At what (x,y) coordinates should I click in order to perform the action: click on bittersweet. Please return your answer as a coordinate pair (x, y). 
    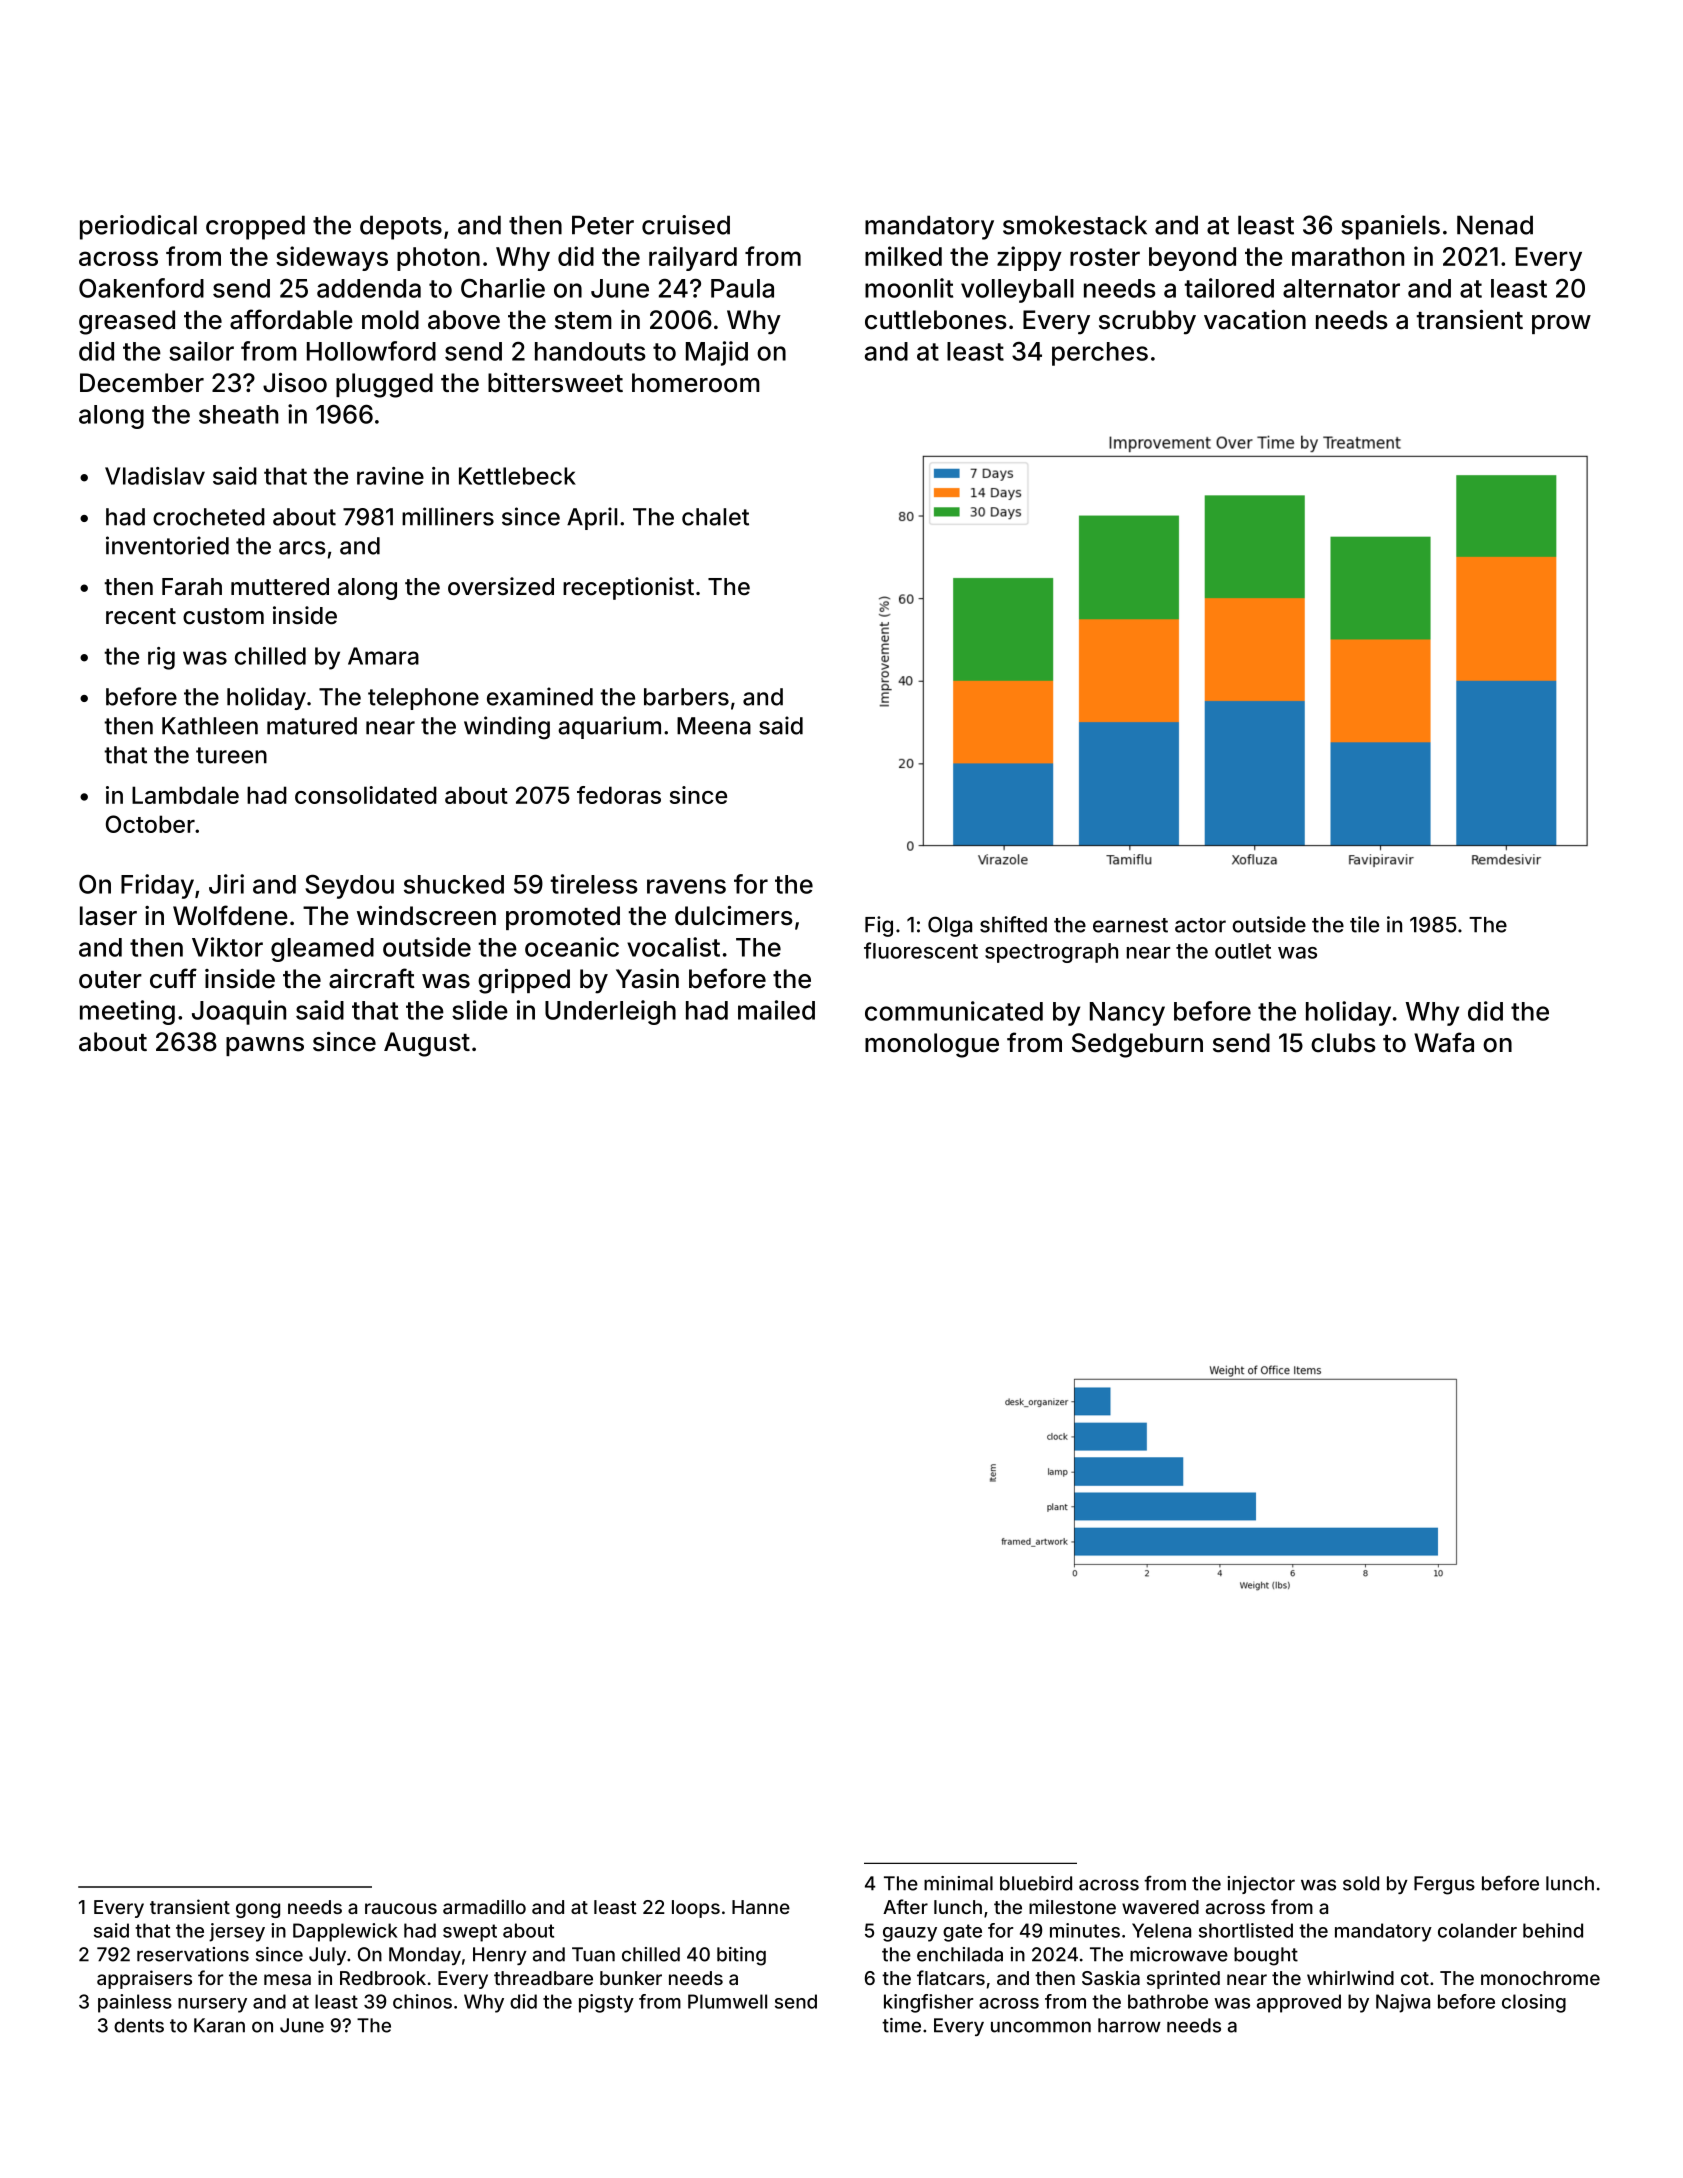
    Looking at the image, I should click on (555, 383).
